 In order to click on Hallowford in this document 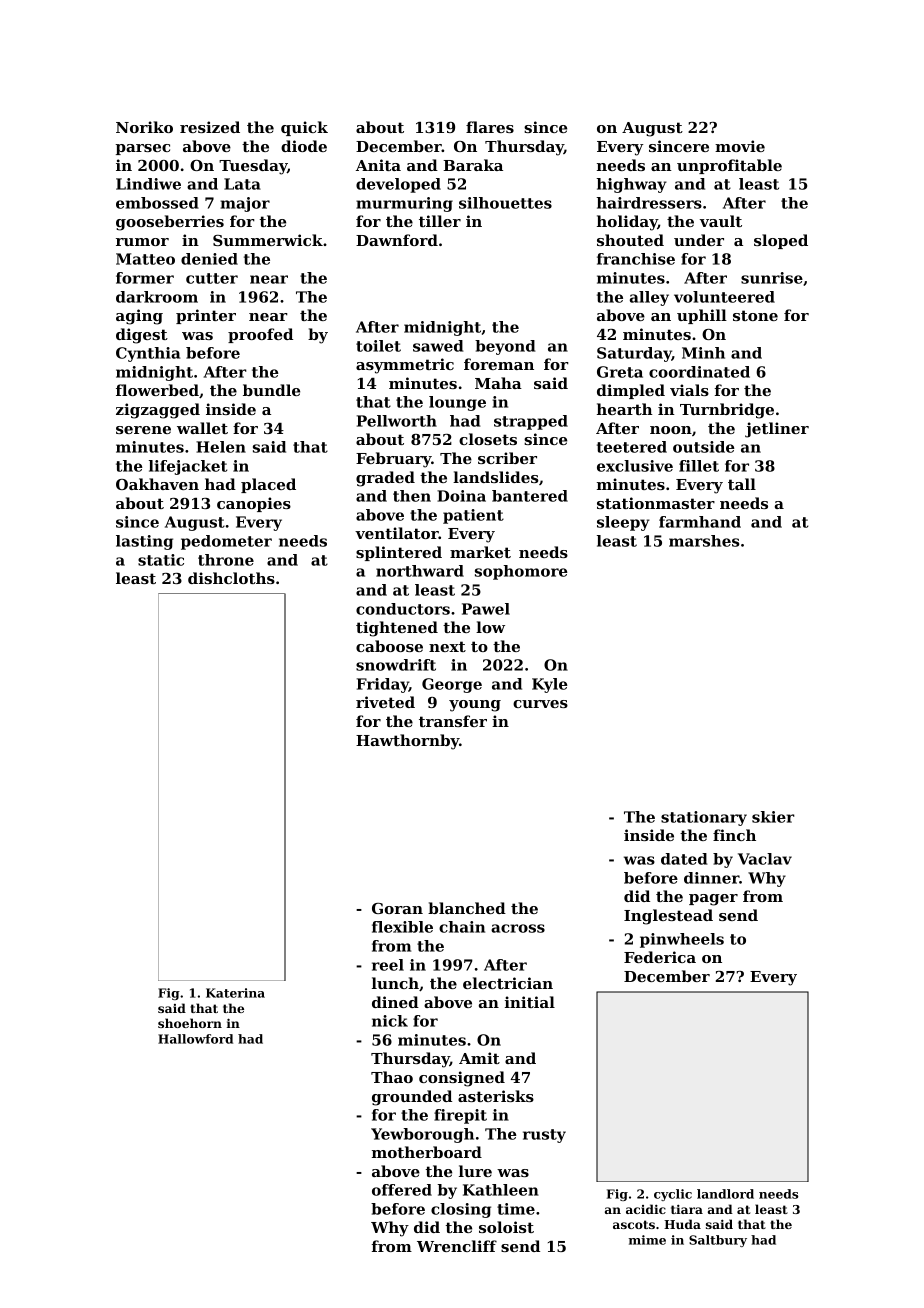, I will do `click(195, 1039)`.
